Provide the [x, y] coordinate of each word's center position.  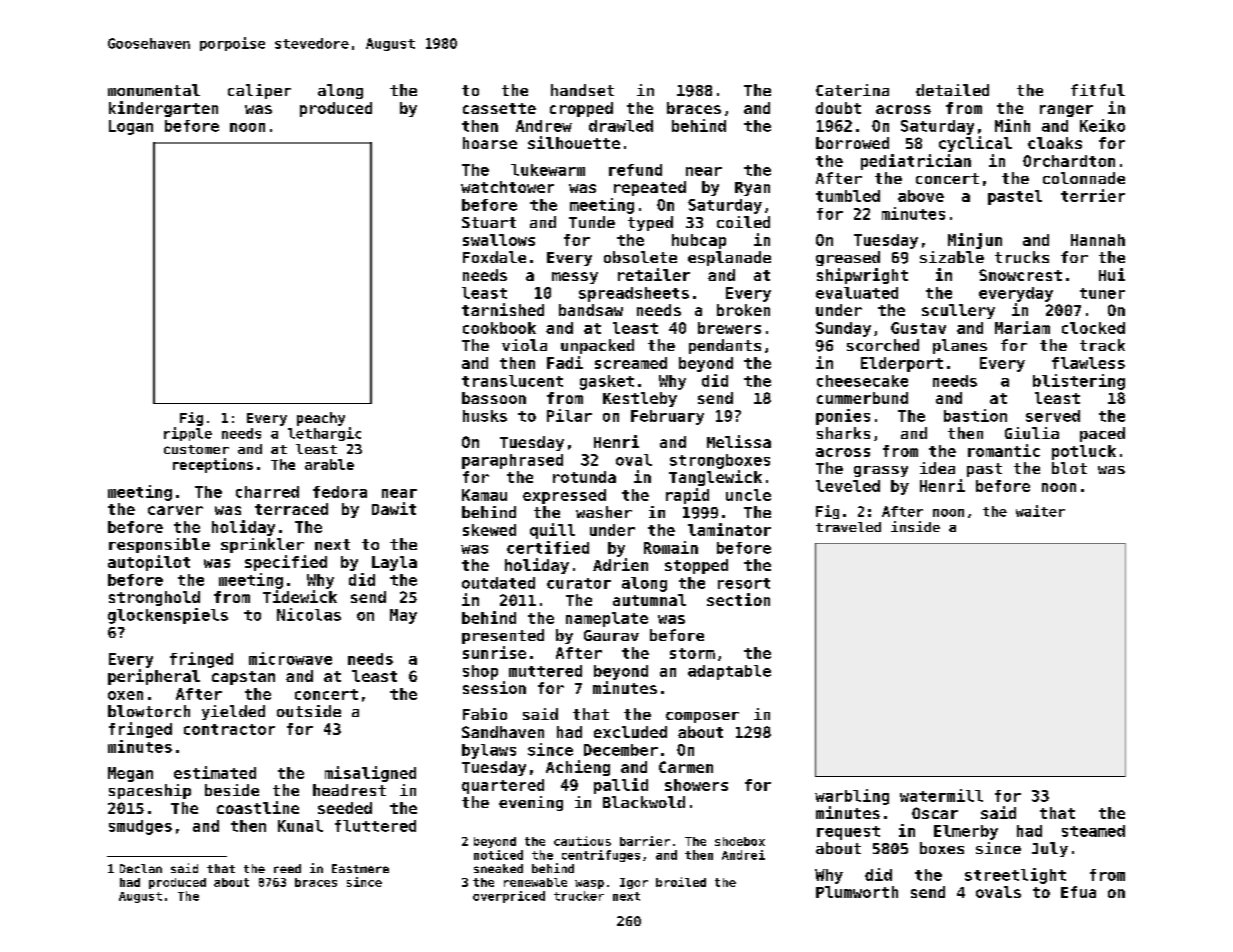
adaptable [729, 672]
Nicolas [309, 614]
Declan [141, 868]
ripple [188, 434]
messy [575, 278]
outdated [498, 583]
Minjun [975, 241]
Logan [131, 127]
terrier [1093, 195]
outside [309, 711]
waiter [1040, 511]
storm [692, 653]
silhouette [574, 142]
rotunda [584, 477]
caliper [259, 91]
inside [915, 526]
